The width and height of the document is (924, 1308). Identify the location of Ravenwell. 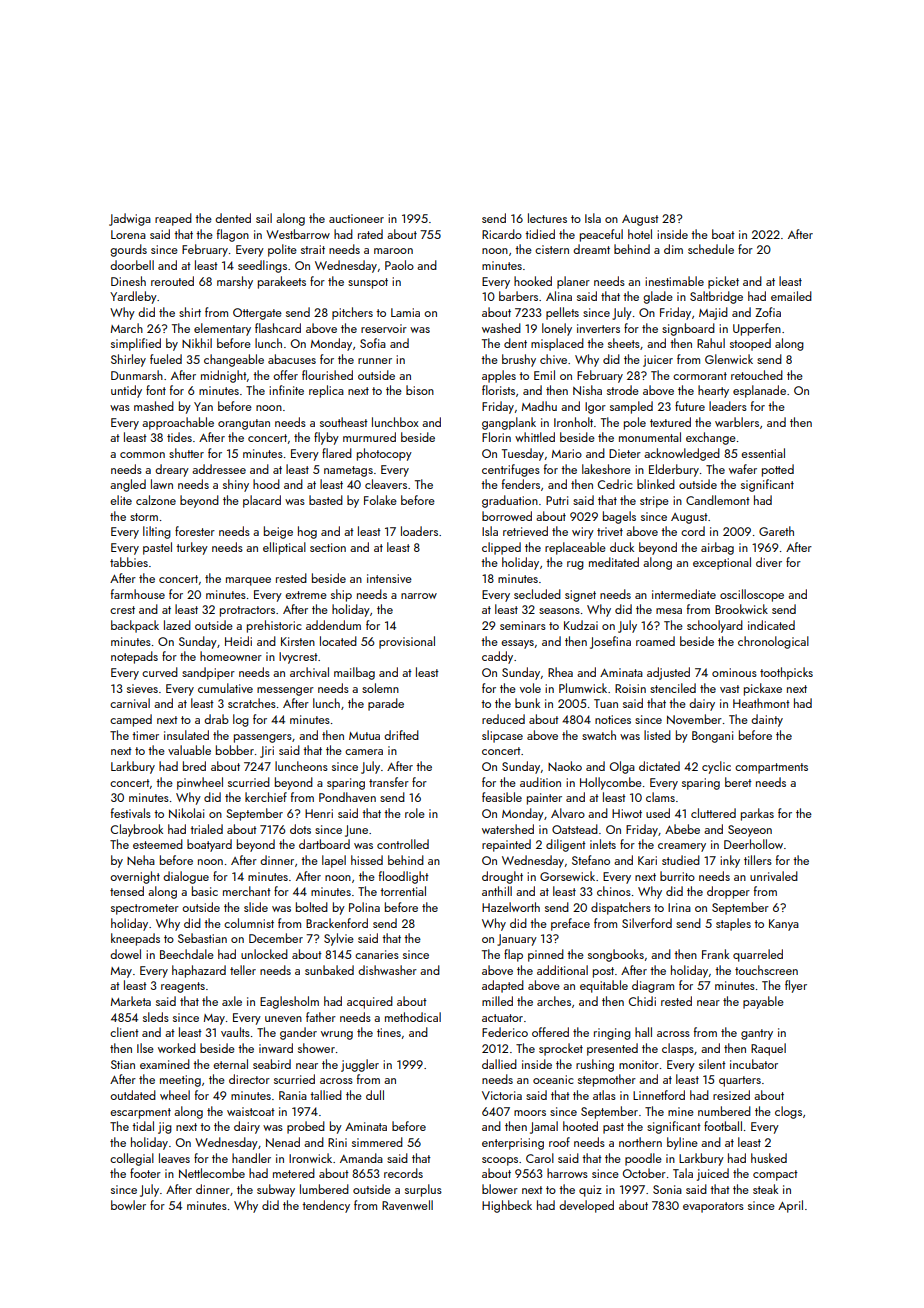
(407, 1205).
